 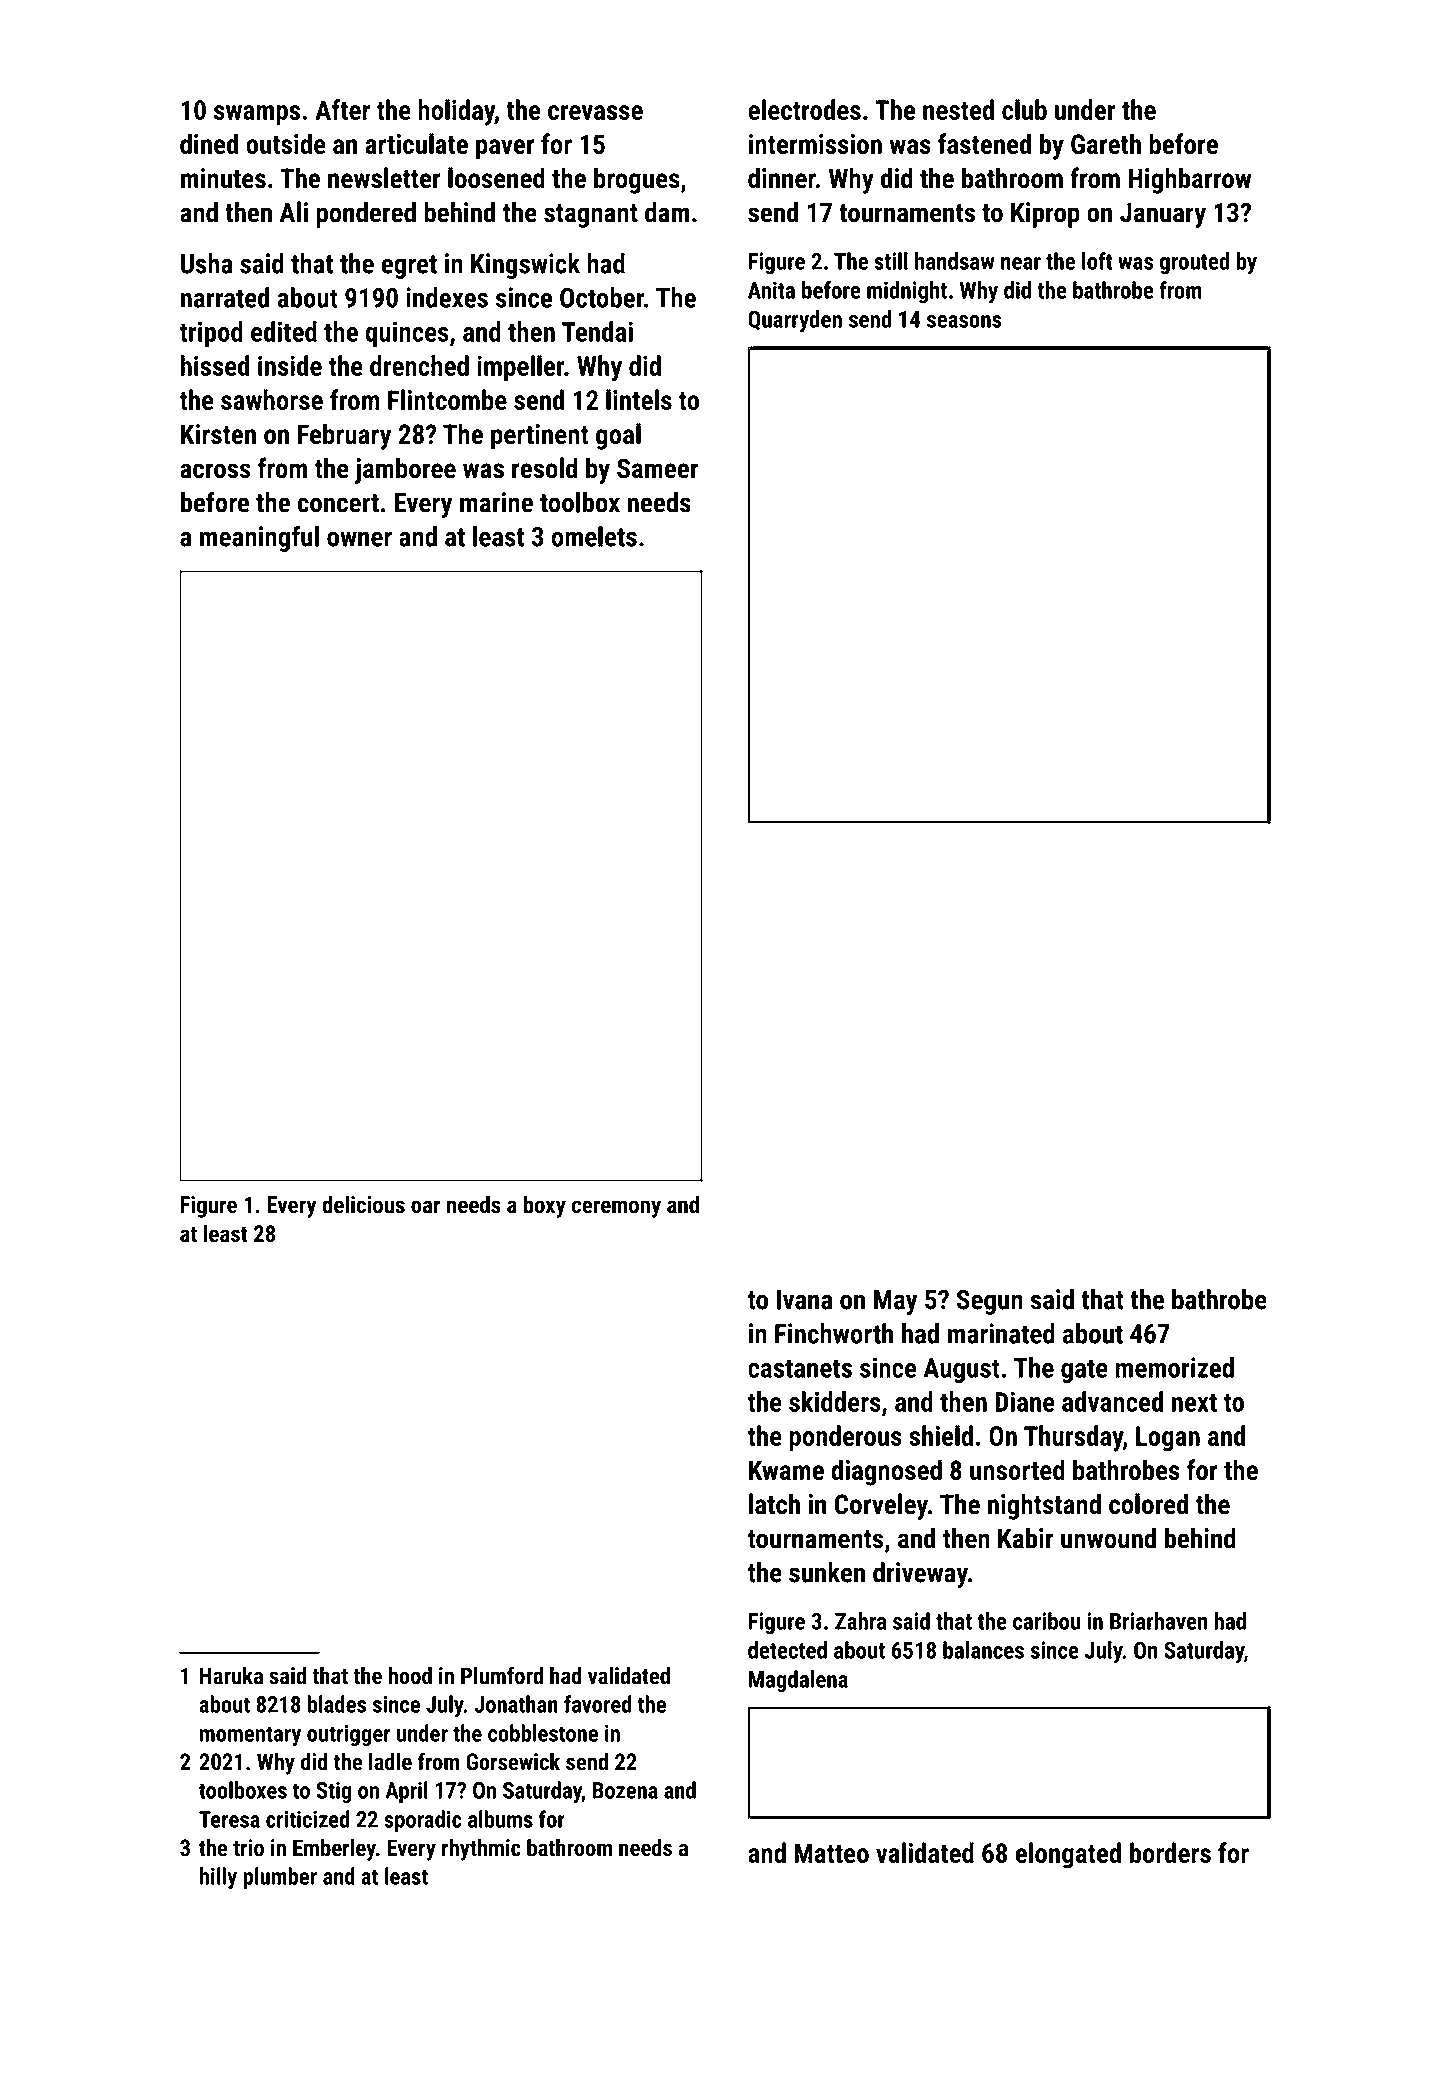 What do you see at coordinates (657, 468) in the document?
I see `Sameer` at bounding box center [657, 468].
